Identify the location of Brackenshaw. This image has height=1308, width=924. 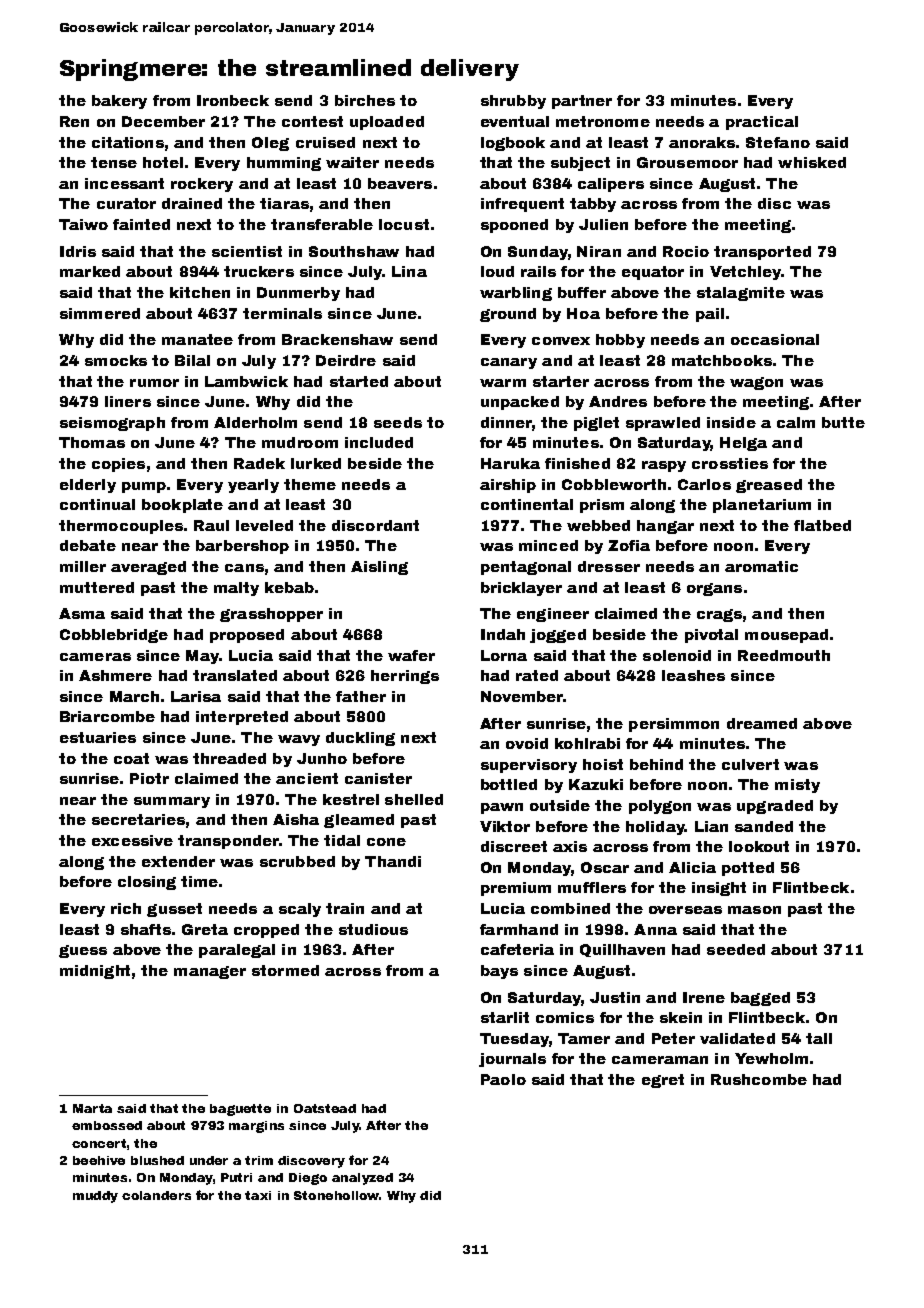
(337, 339).
